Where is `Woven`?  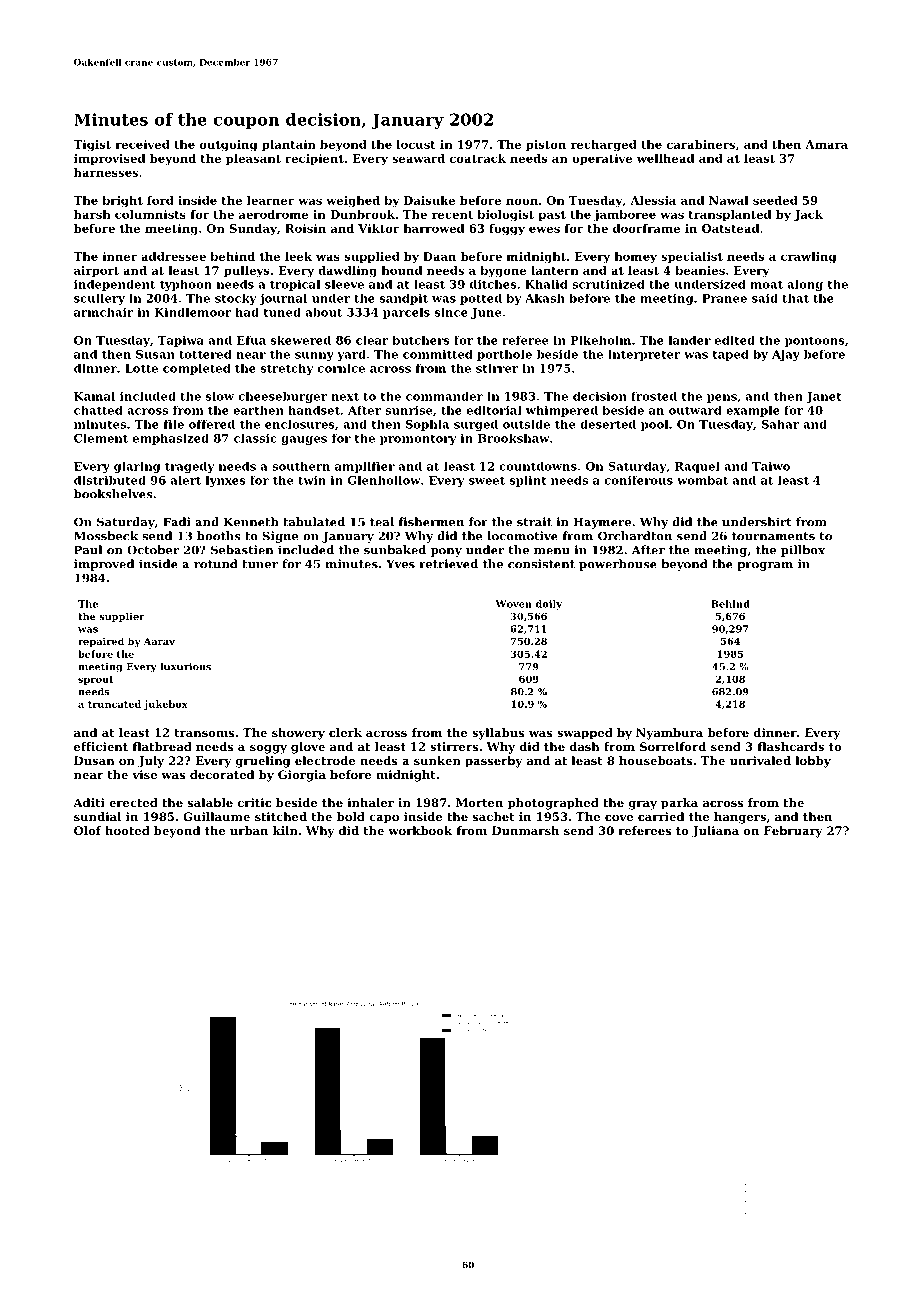 Woven is located at coordinates (513, 604).
